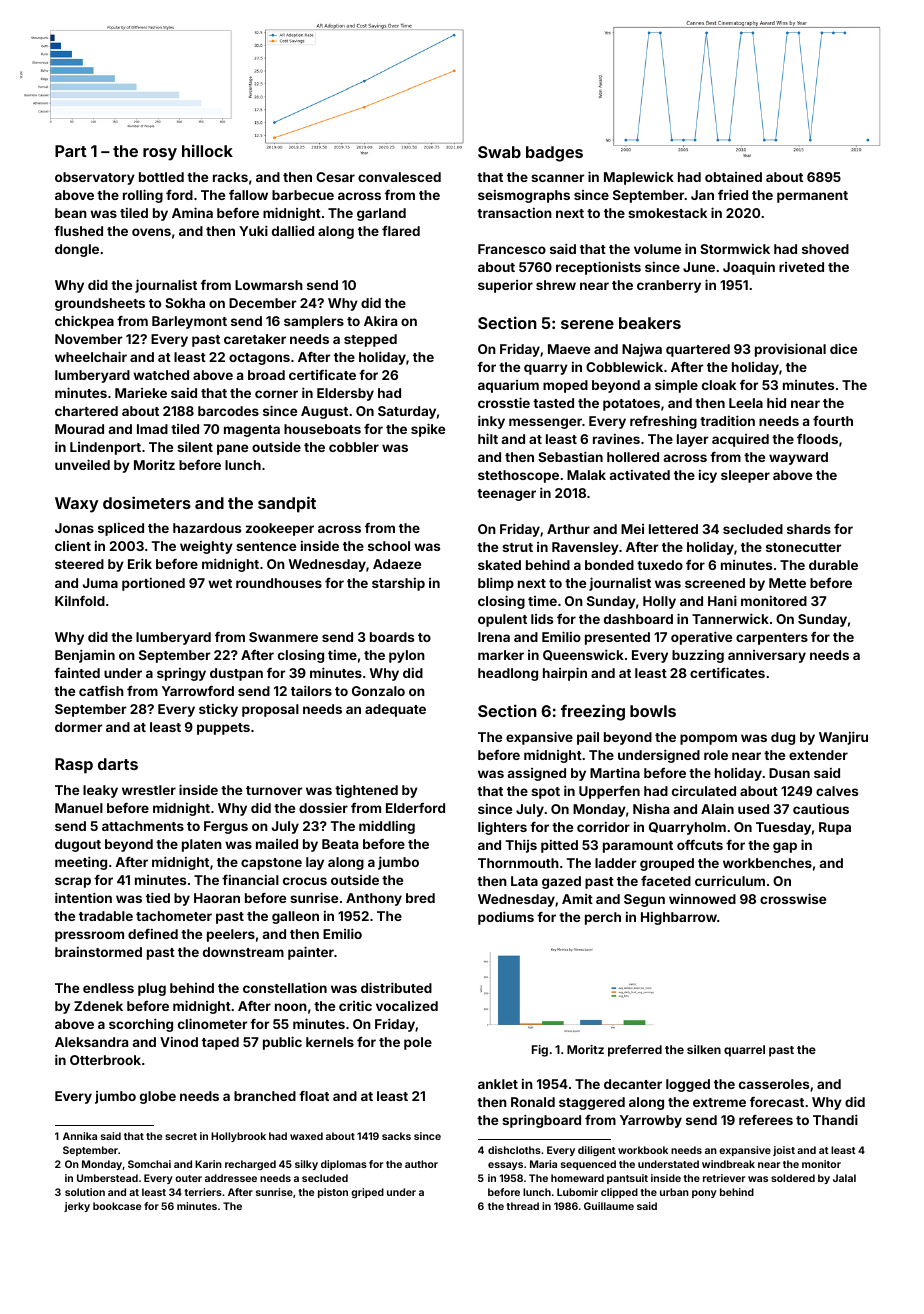 Image resolution: width=924 pixels, height=1314 pixels. What do you see at coordinates (733, 194) in the image?
I see `fried` at bounding box center [733, 194].
